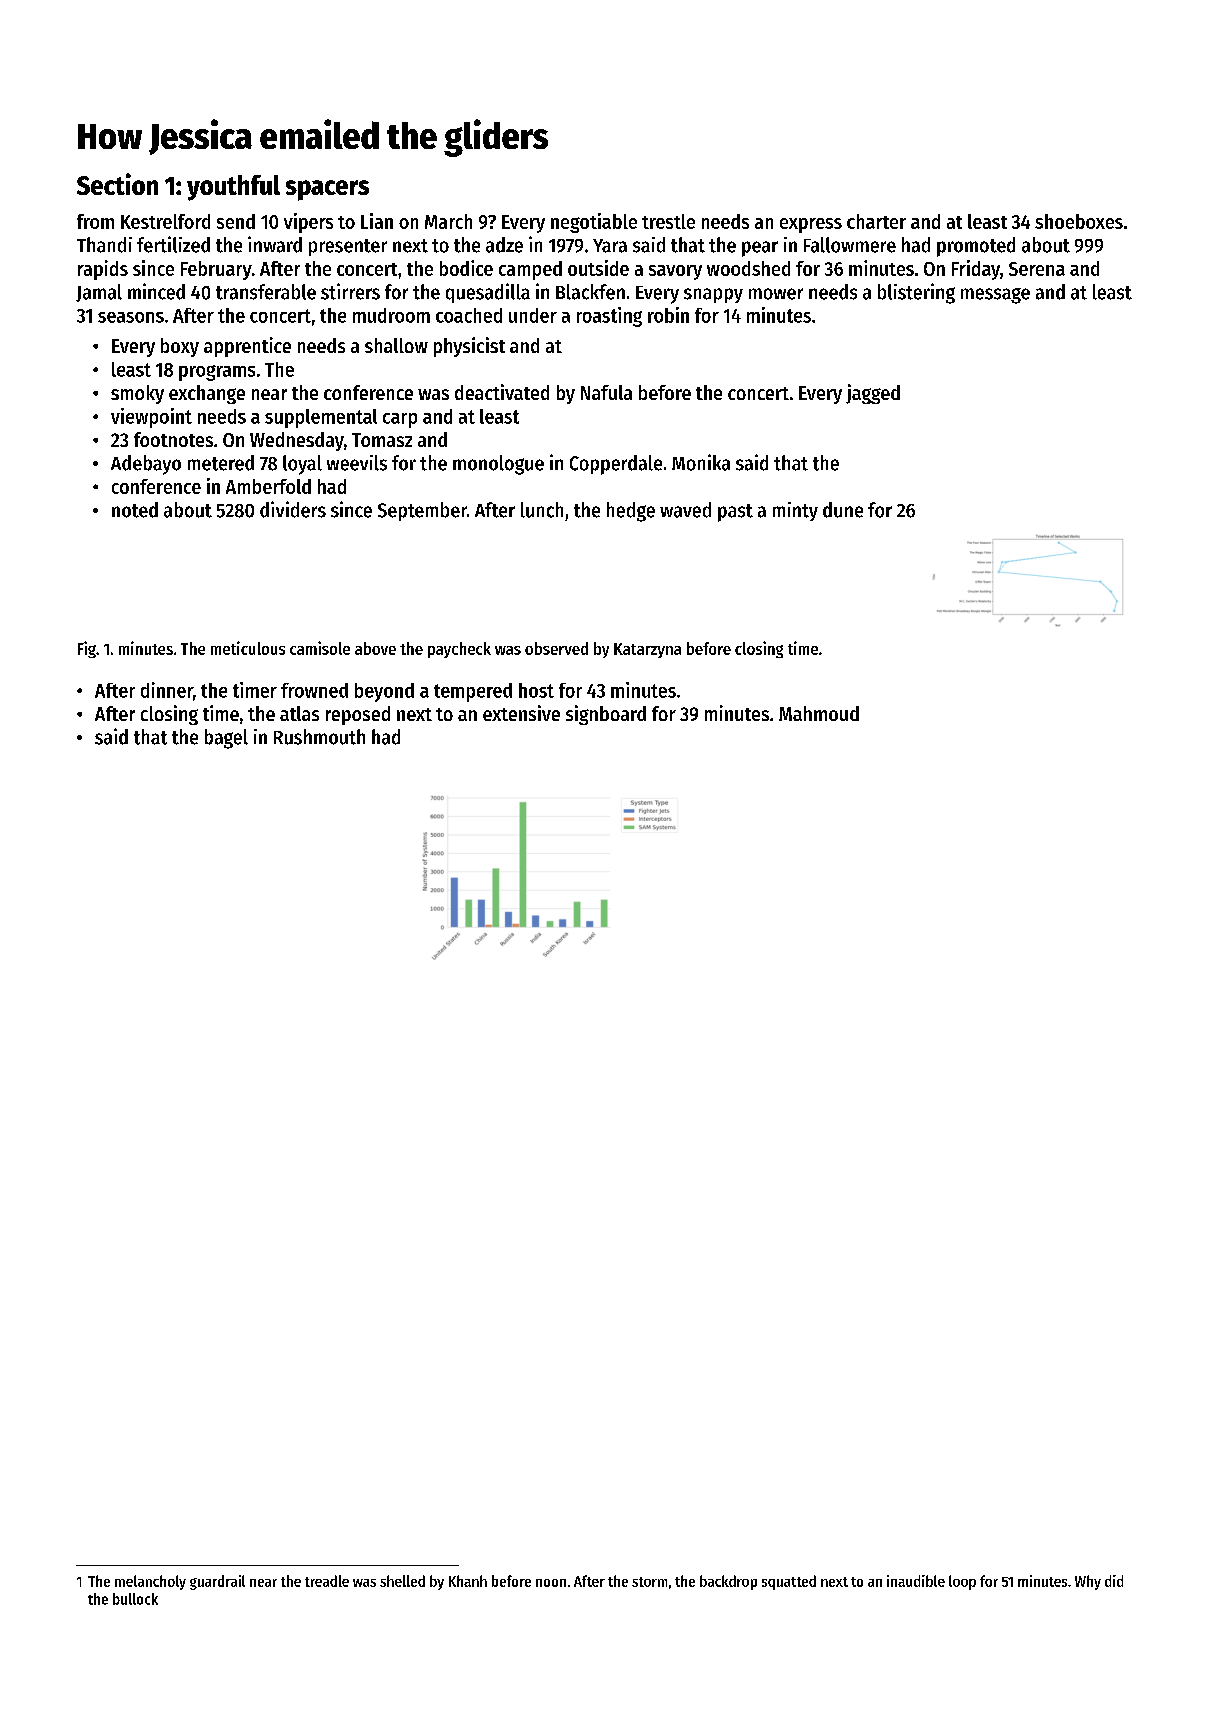  Describe the element at coordinates (521, 713) in the page. I see `extensive` at that location.
